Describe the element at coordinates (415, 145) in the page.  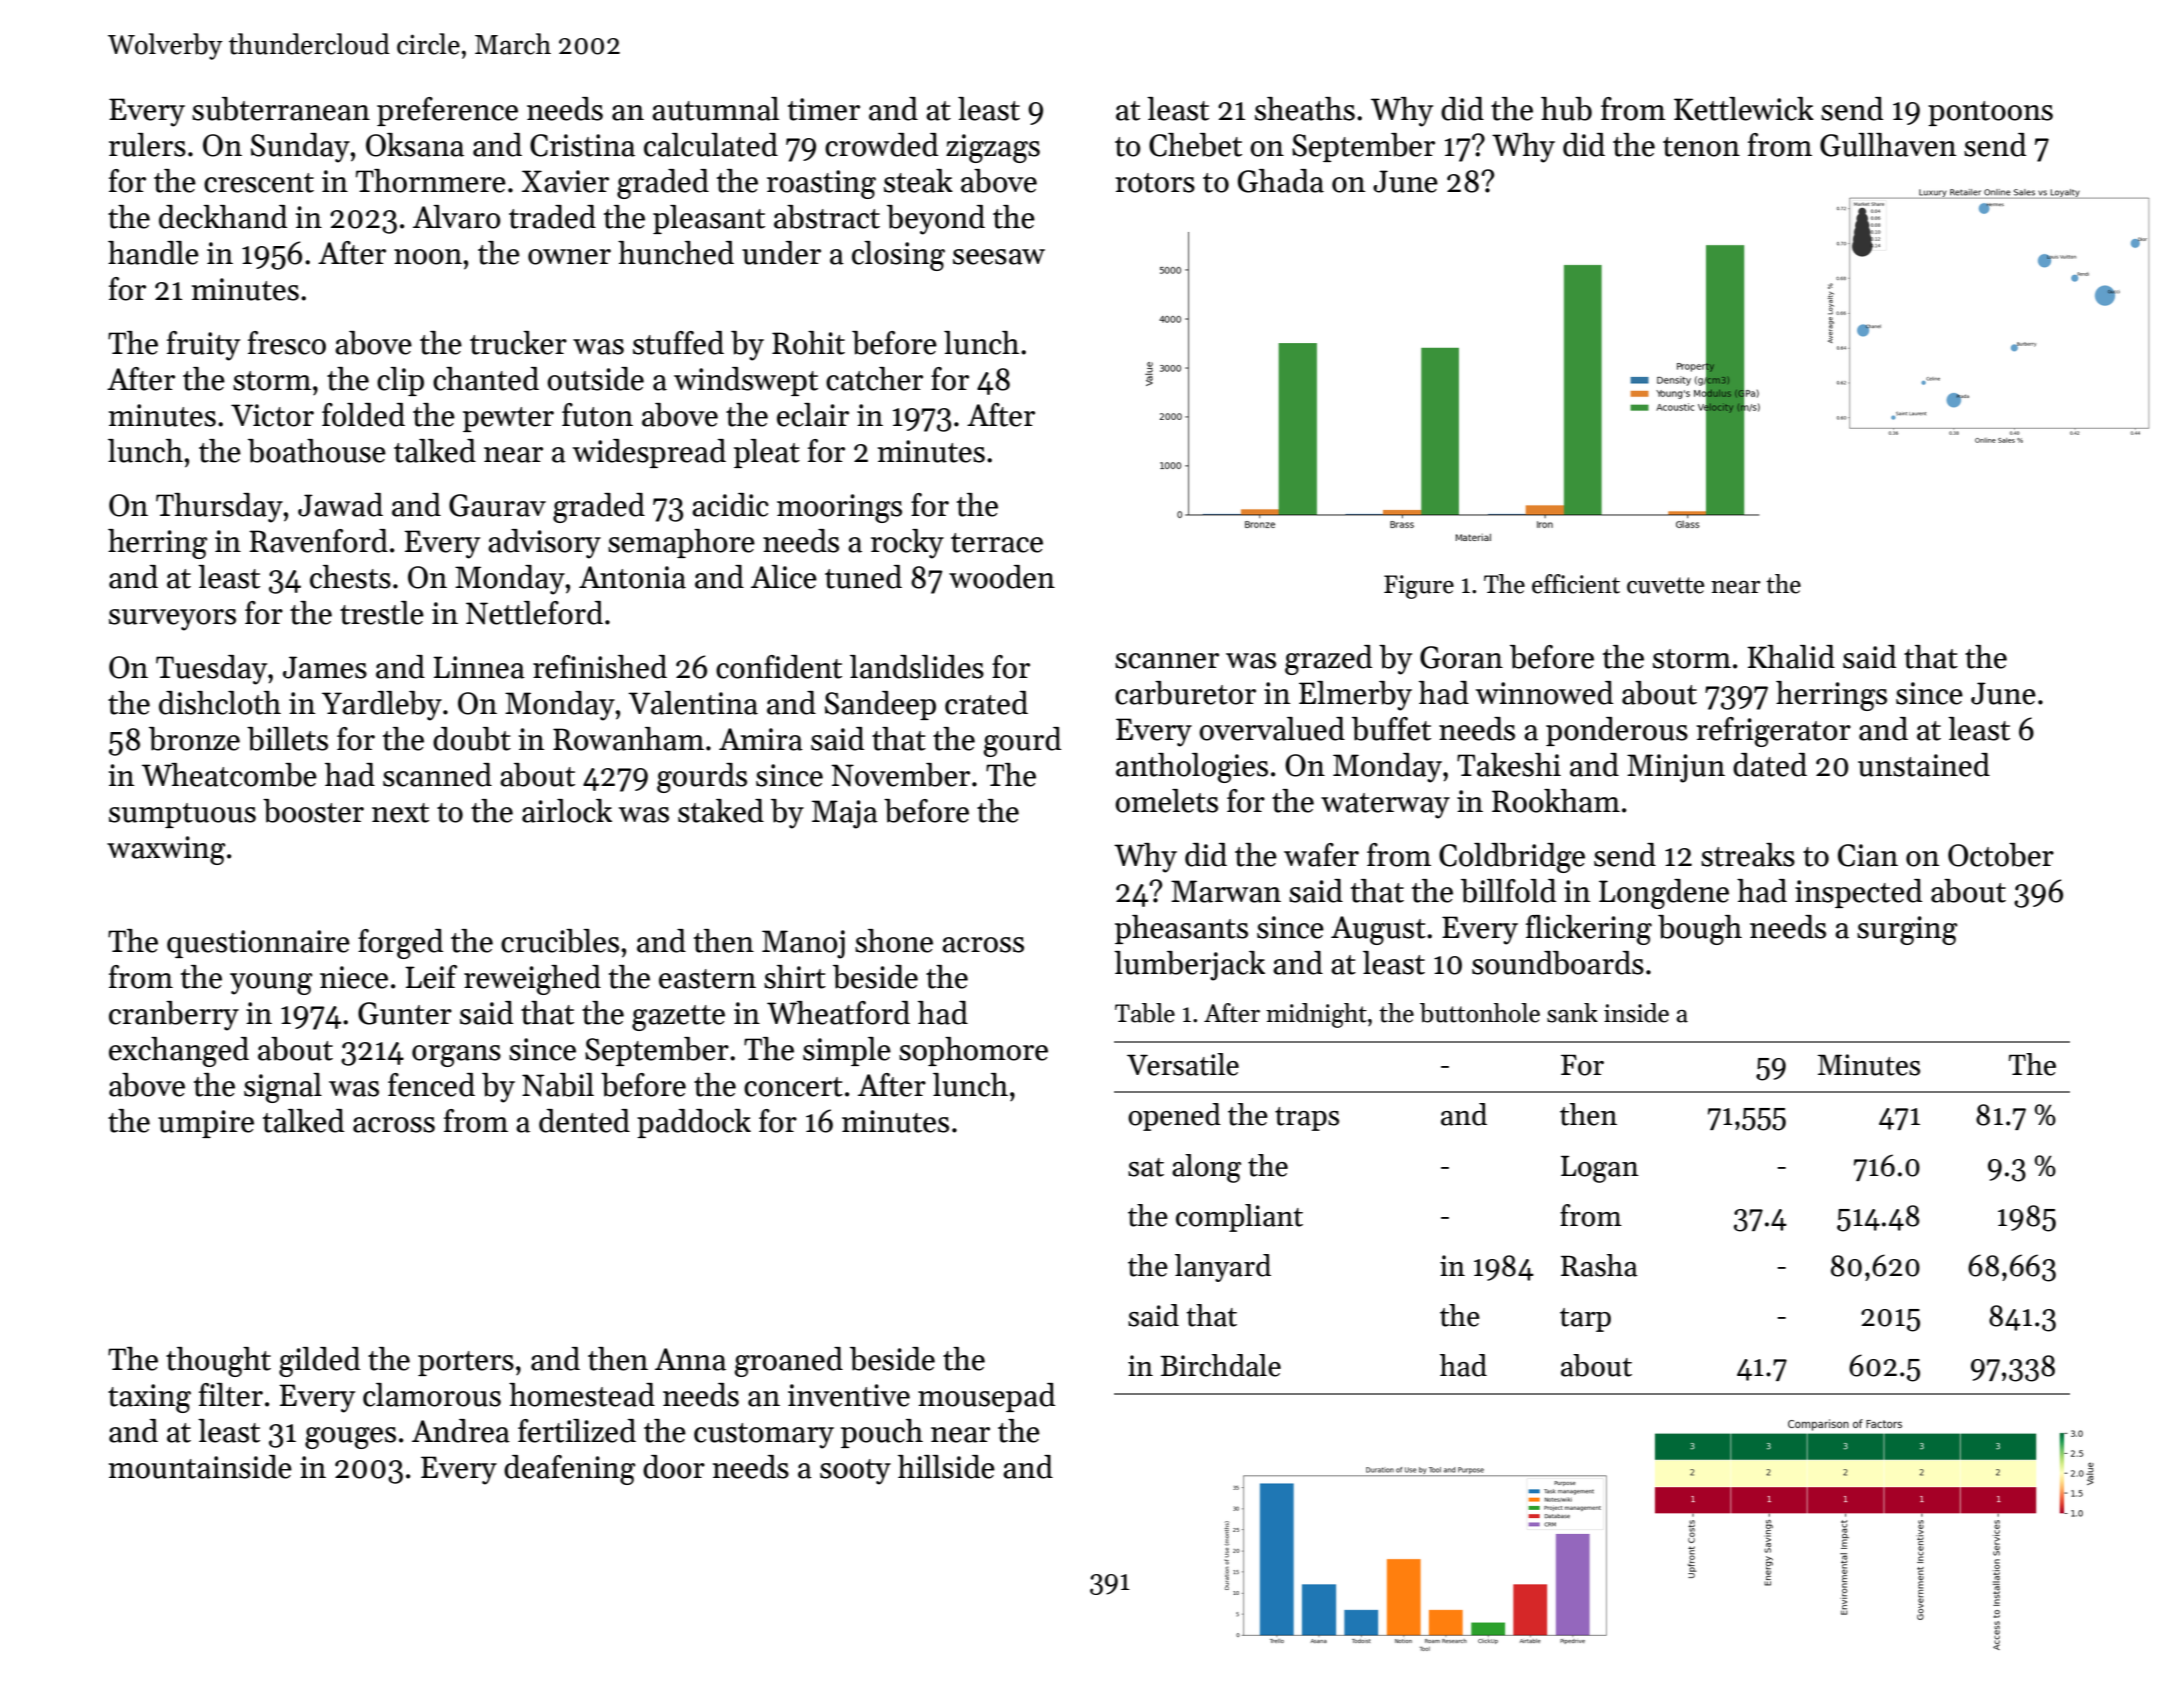
I see `Oksana` at that location.
